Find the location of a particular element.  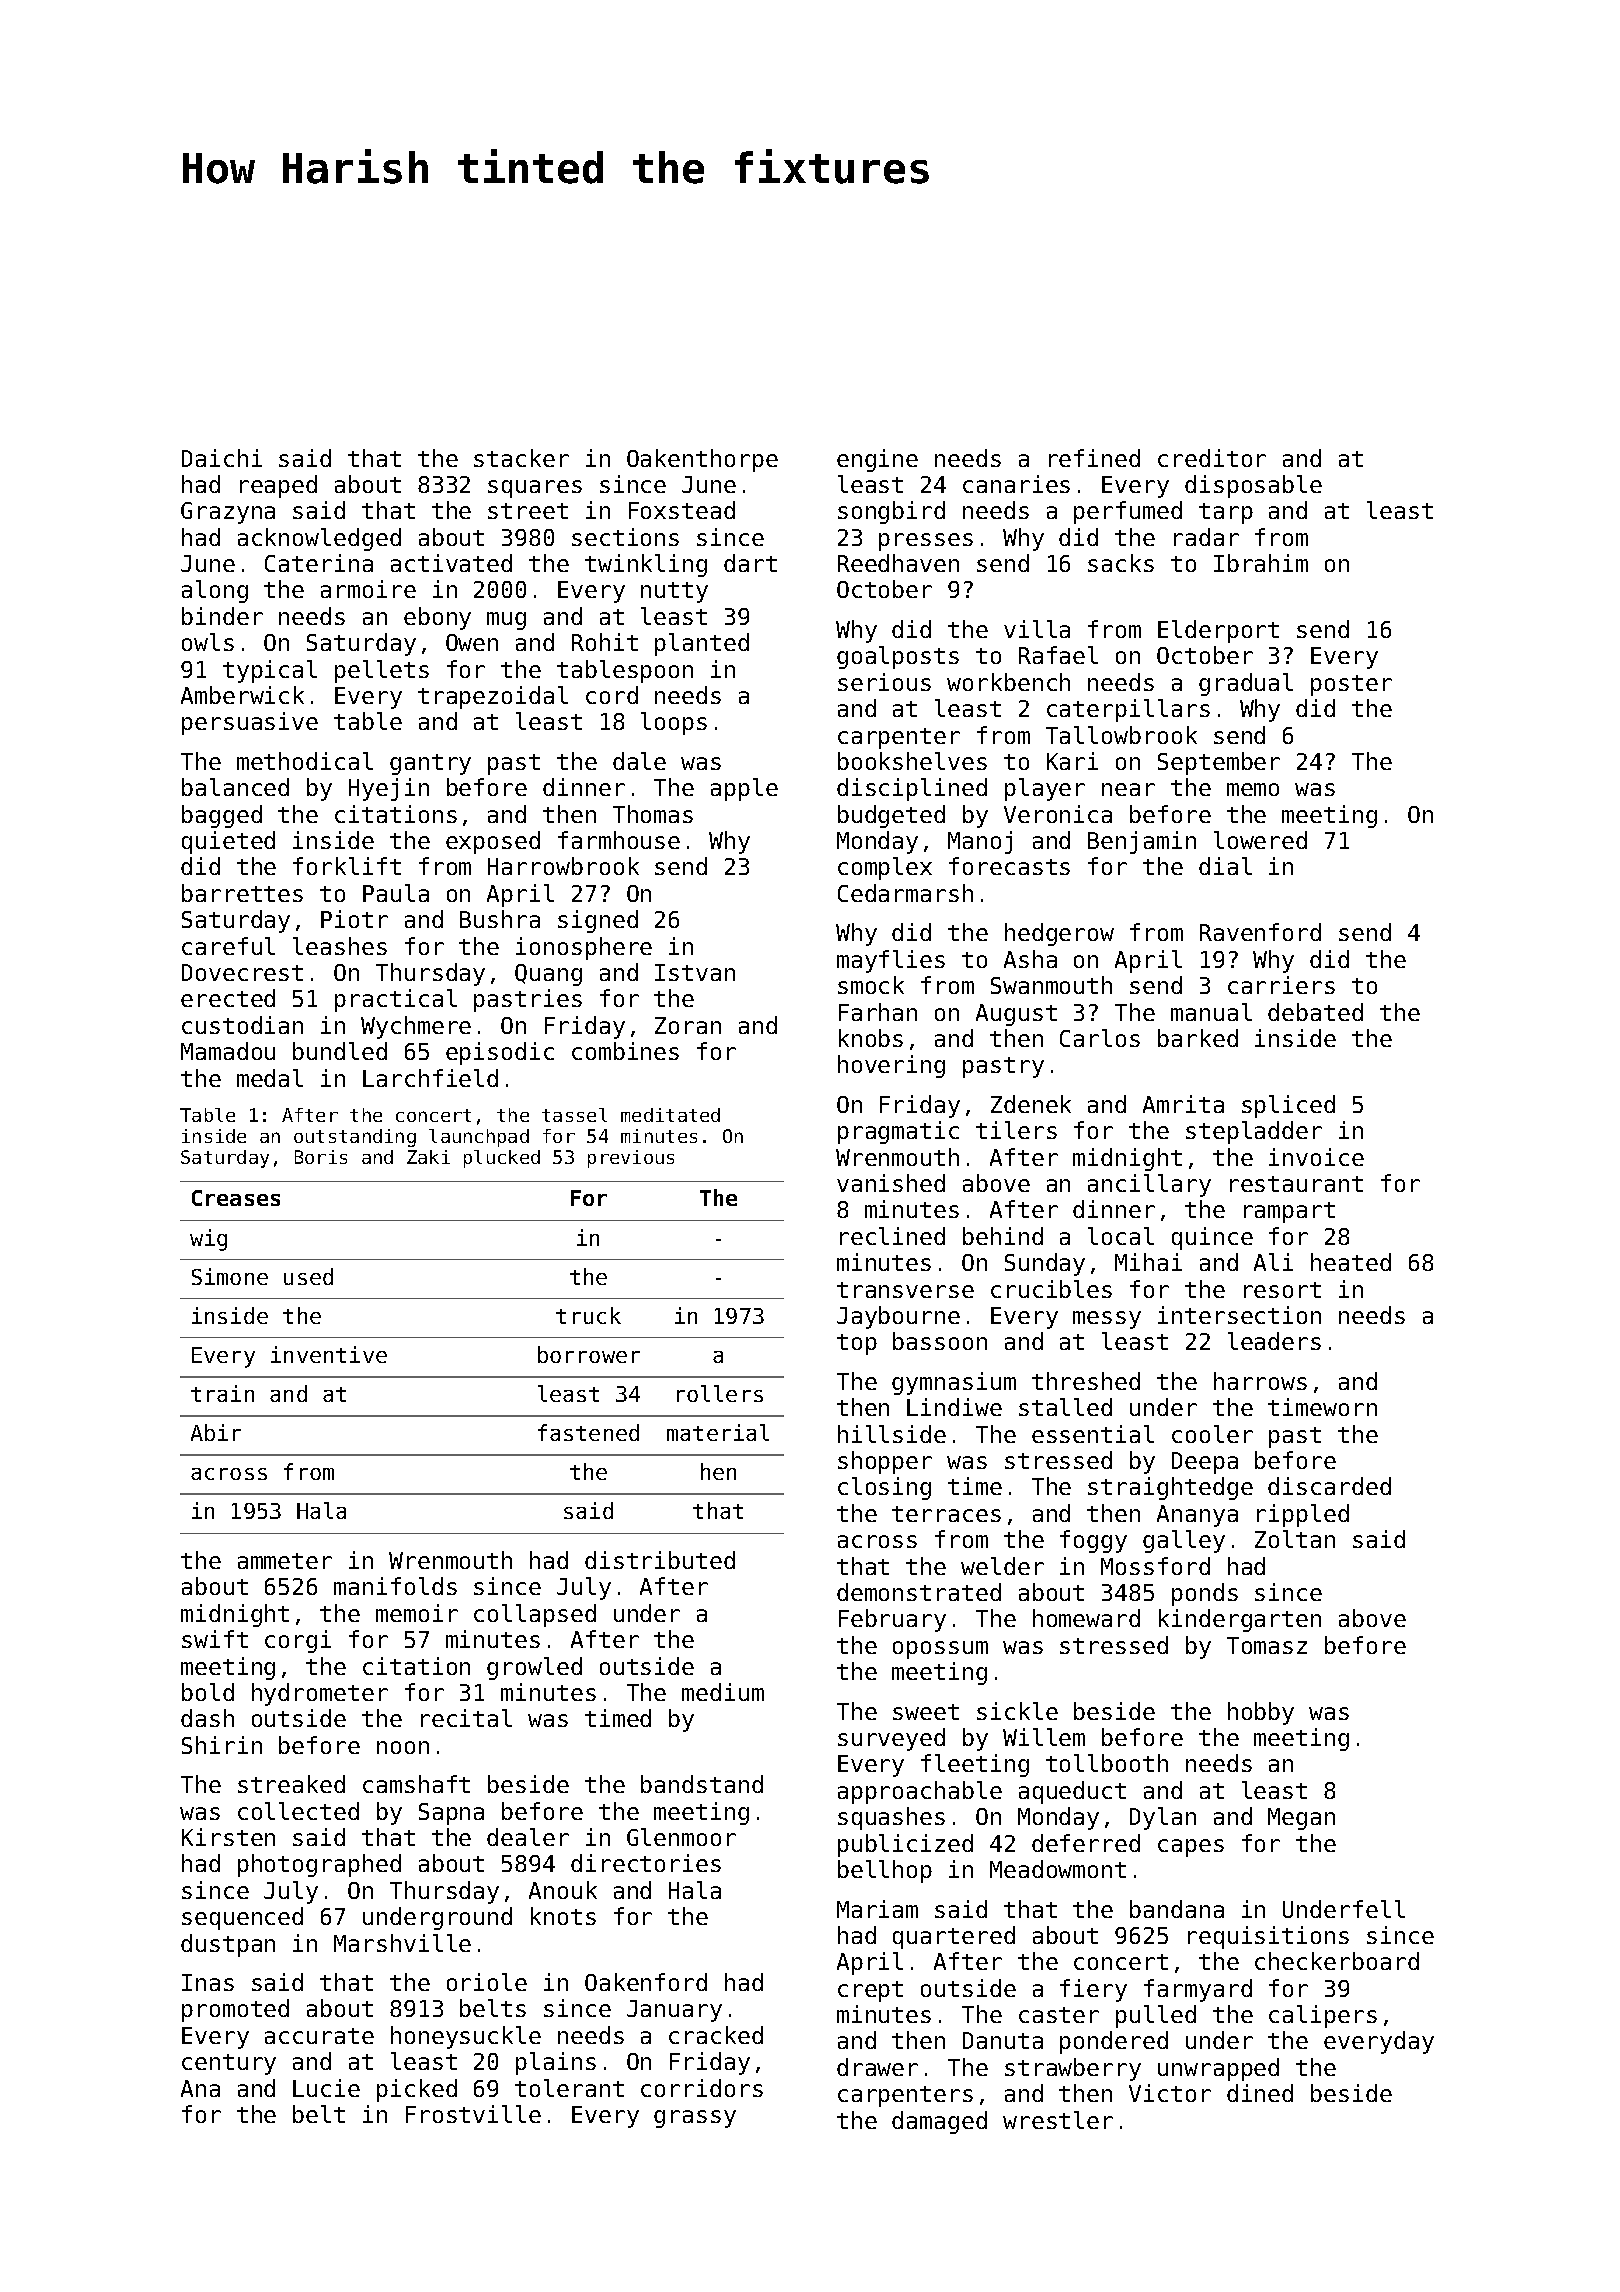

stacker is located at coordinates (521, 458).
